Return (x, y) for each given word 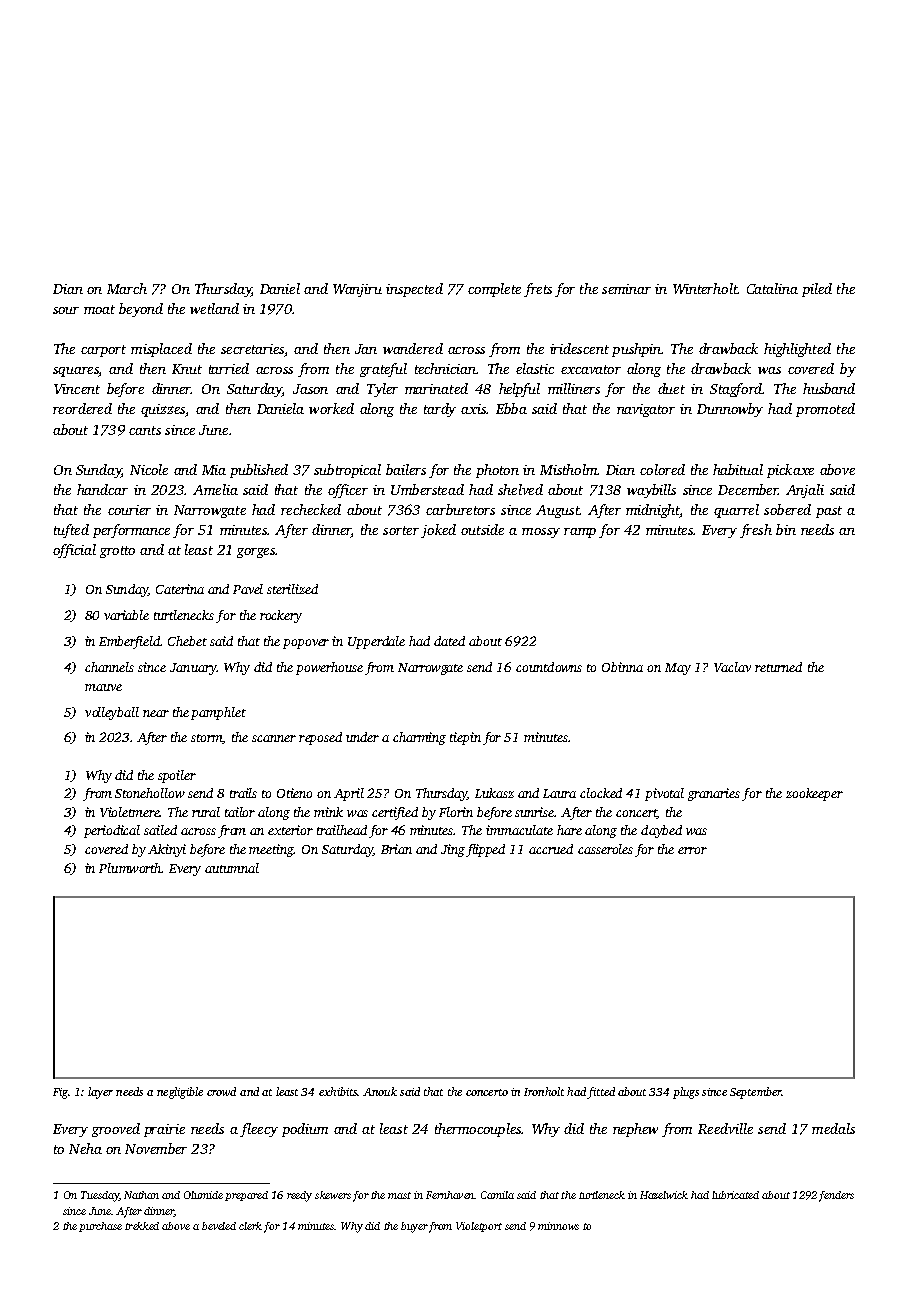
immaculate (519, 830)
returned (778, 667)
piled (817, 290)
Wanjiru (357, 290)
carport (103, 351)
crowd (221, 1091)
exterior (290, 830)
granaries (714, 794)
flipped (485, 850)
